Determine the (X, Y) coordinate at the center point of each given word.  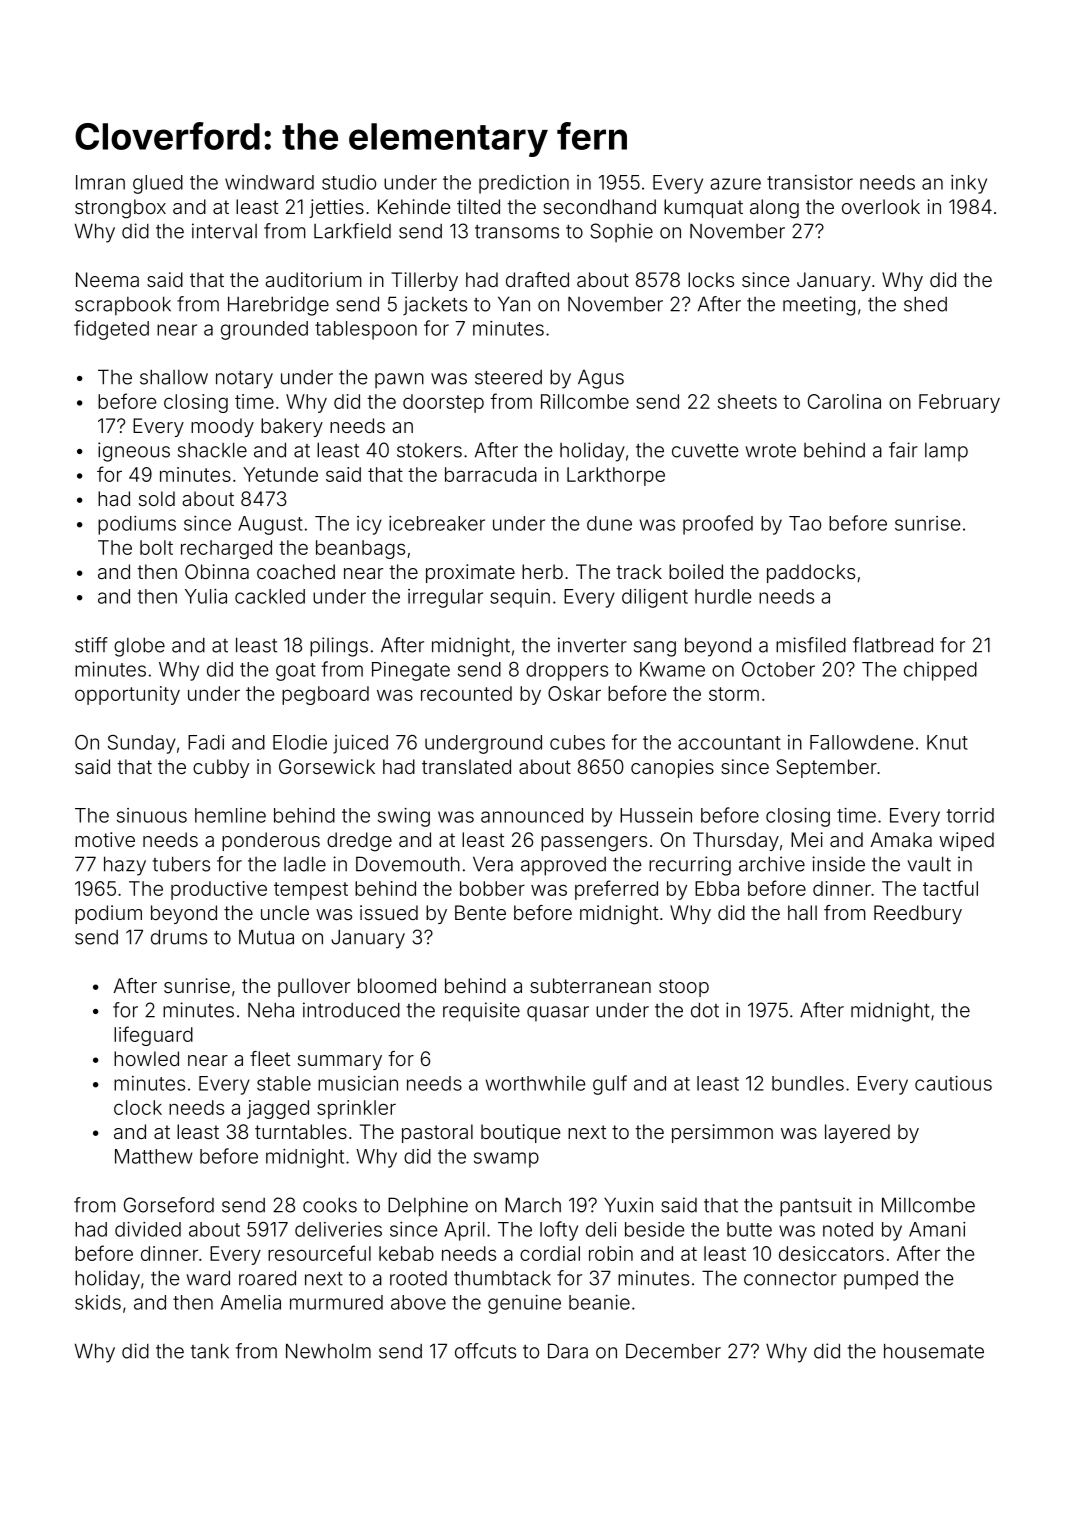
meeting (819, 306)
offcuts (485, 1351)
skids (98, 1302)
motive (105, 839)
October (778, 669)
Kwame (672, 669)
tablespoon (366, 330)
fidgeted (111, 330)
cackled (270, 596)
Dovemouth (408, 864)
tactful (950, 888)
